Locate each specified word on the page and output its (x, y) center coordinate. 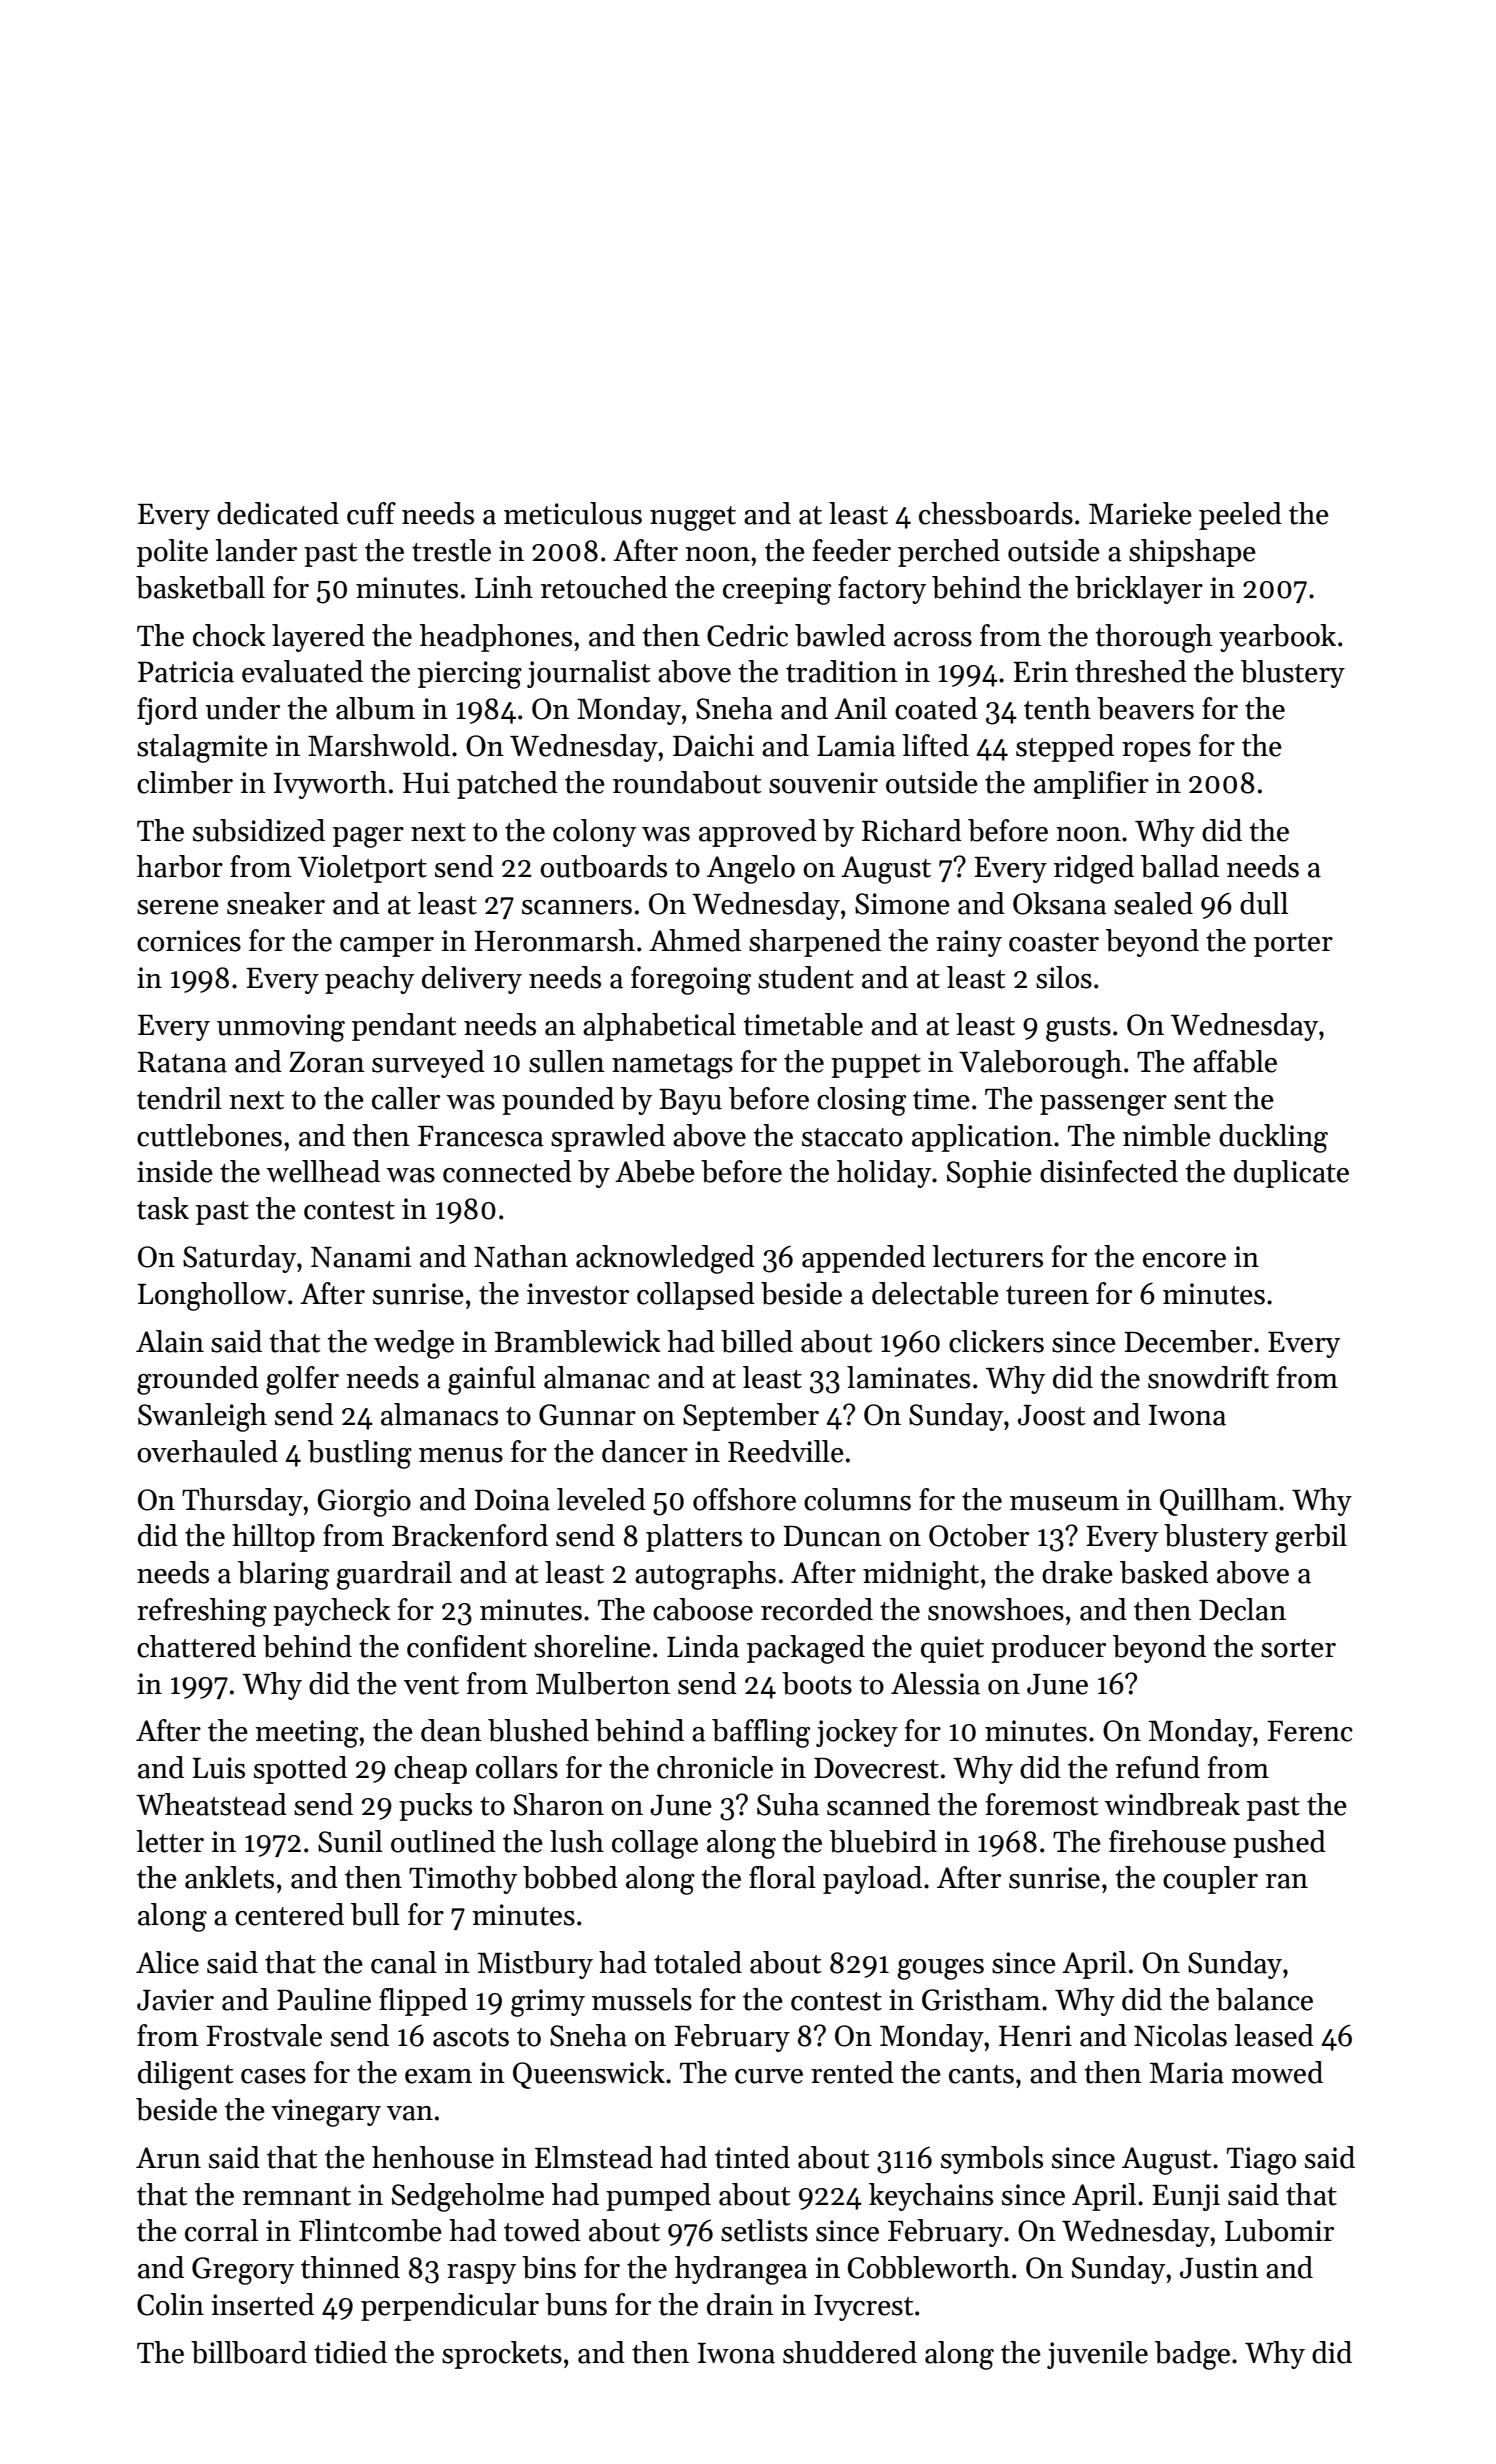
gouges (940, 1969)
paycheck (332, 1612)
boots (817, 1683)
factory (882, 590)
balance (1264, 1999)
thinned (350, 2267)
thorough (1154, 638)
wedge (414, 1344)
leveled (601, 1499)
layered (318, 638)
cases (273, 2076)
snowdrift (1208, 1377)
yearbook (1277, 638)
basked (1164, 1572)
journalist (588, 674)
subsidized (259, 830)
